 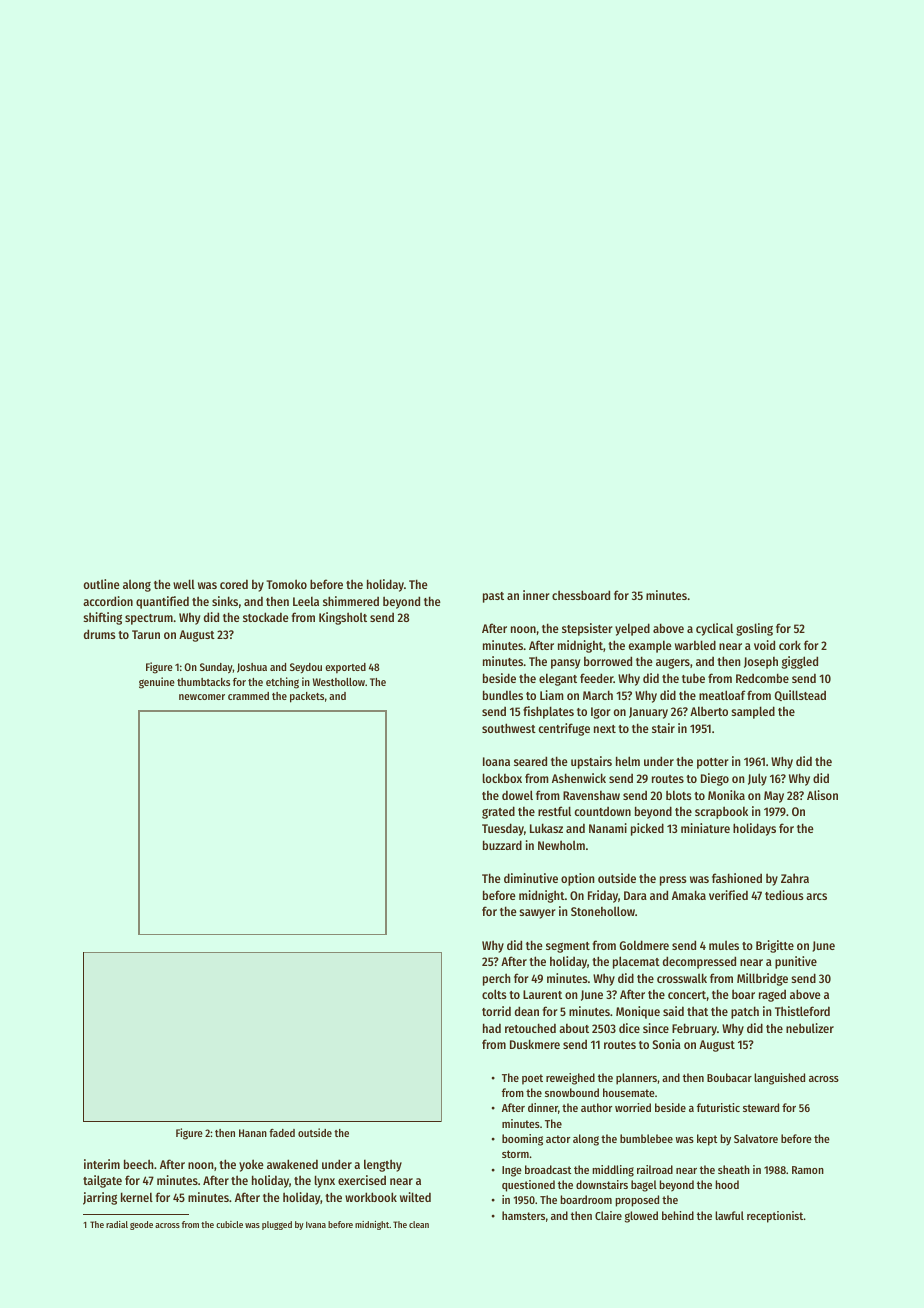 What do you see at coordinates (774, 797) in the screenshot?
I see `May` at bounding box center [774, 797].
